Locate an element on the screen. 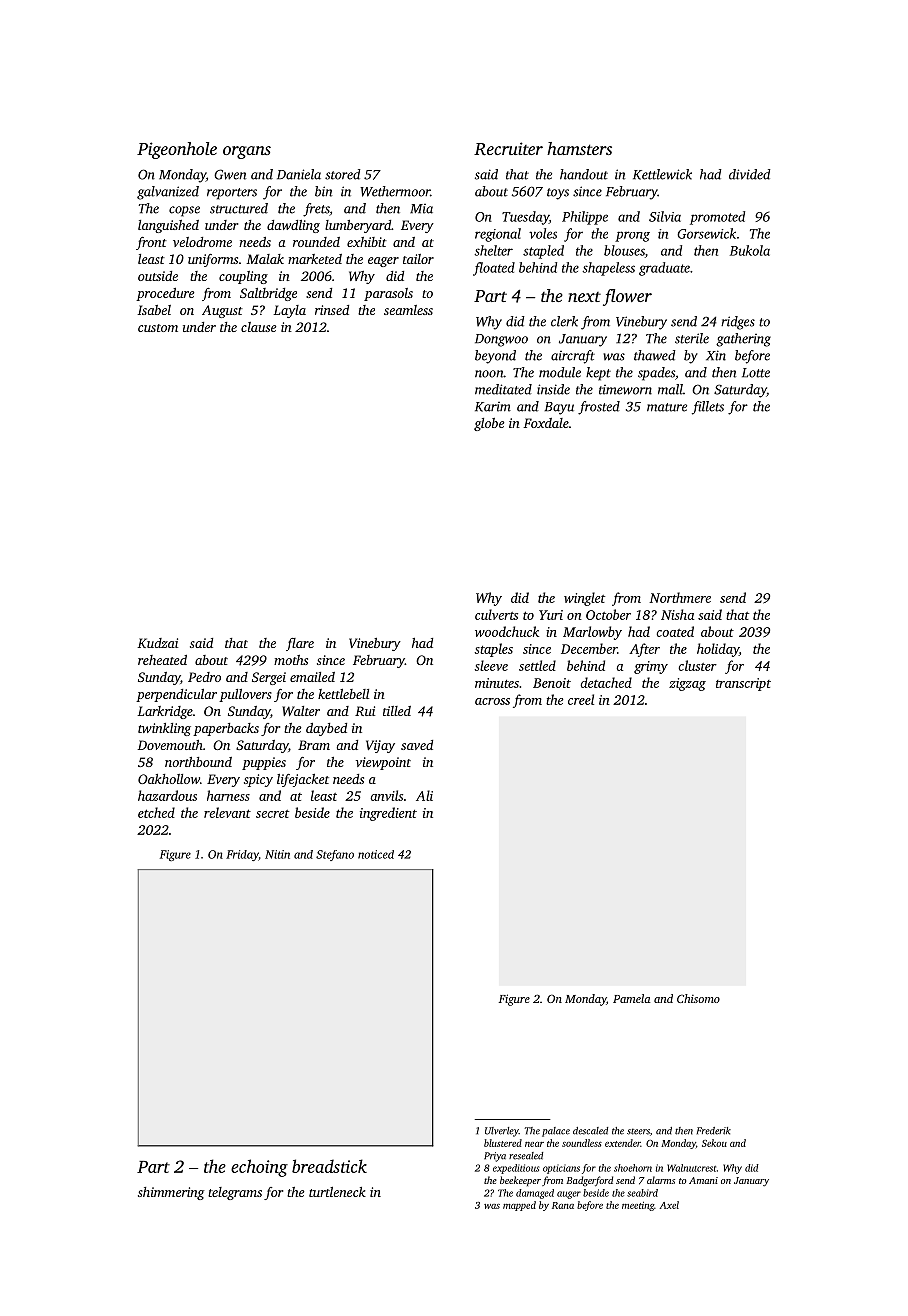 The image size is (908, 1316). graduate is located at coordinates (664, 269).
